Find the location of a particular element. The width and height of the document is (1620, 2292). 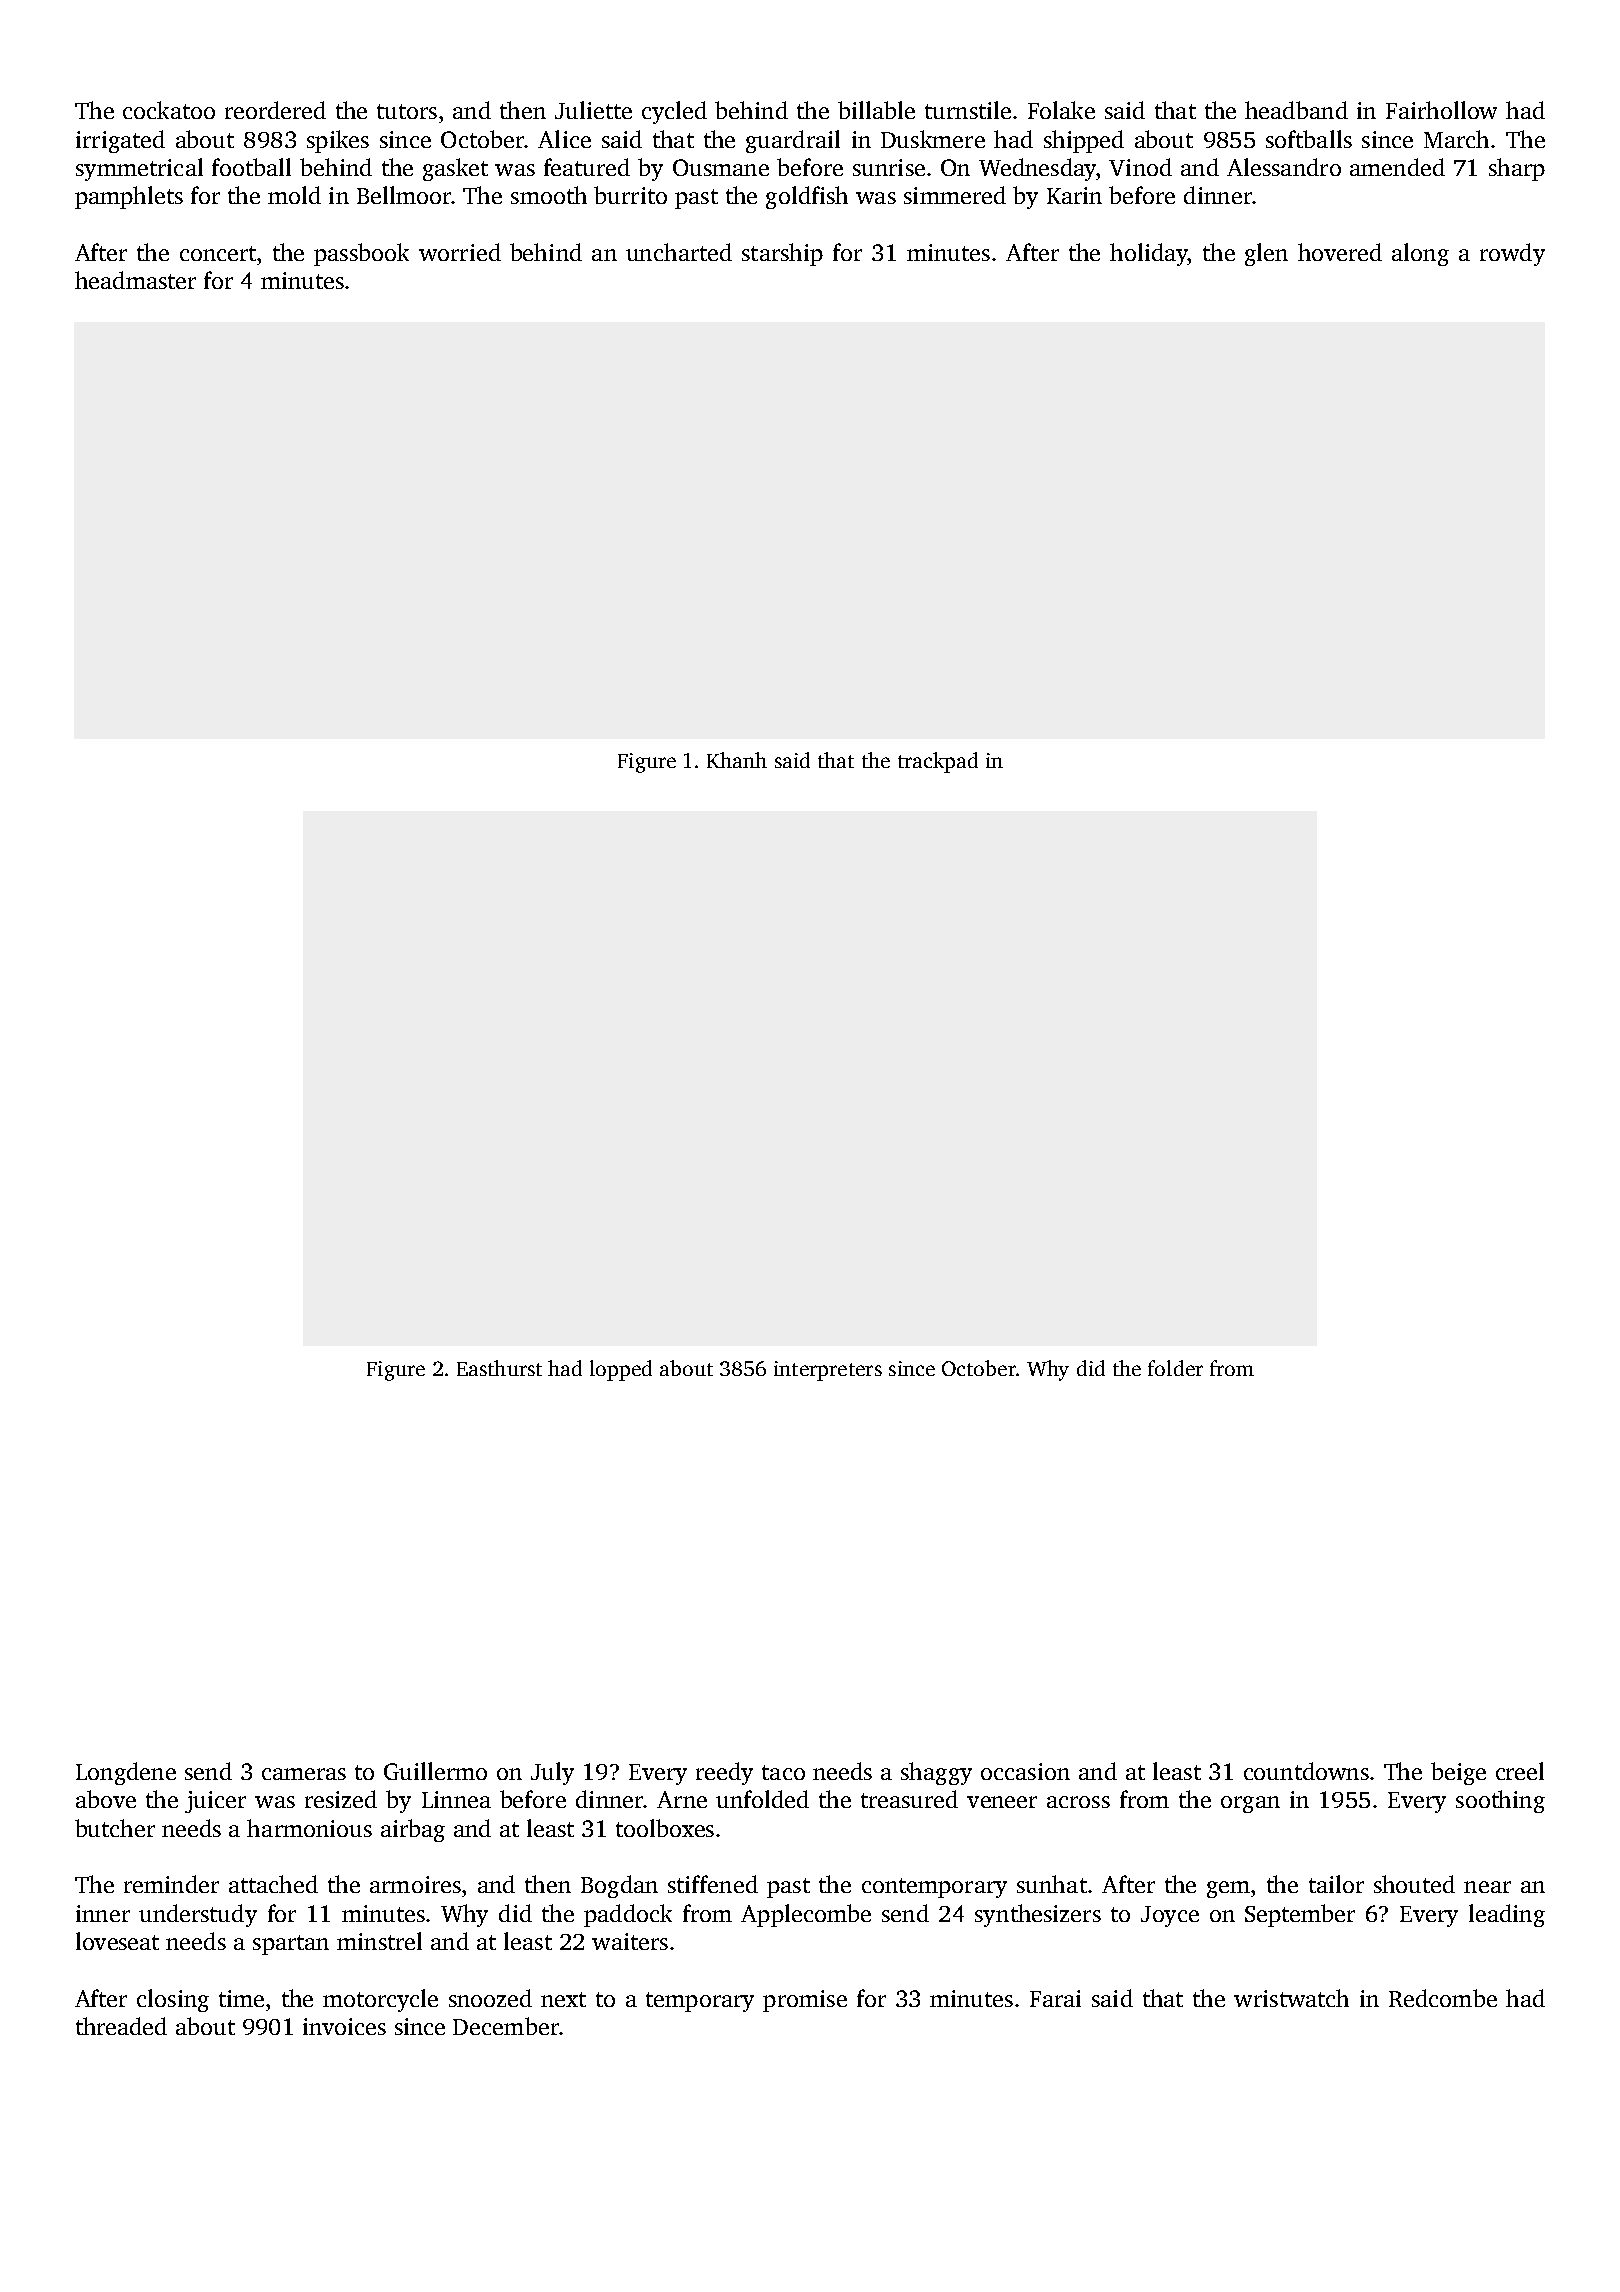

Longdene is located at coordinates (126, 1773).
